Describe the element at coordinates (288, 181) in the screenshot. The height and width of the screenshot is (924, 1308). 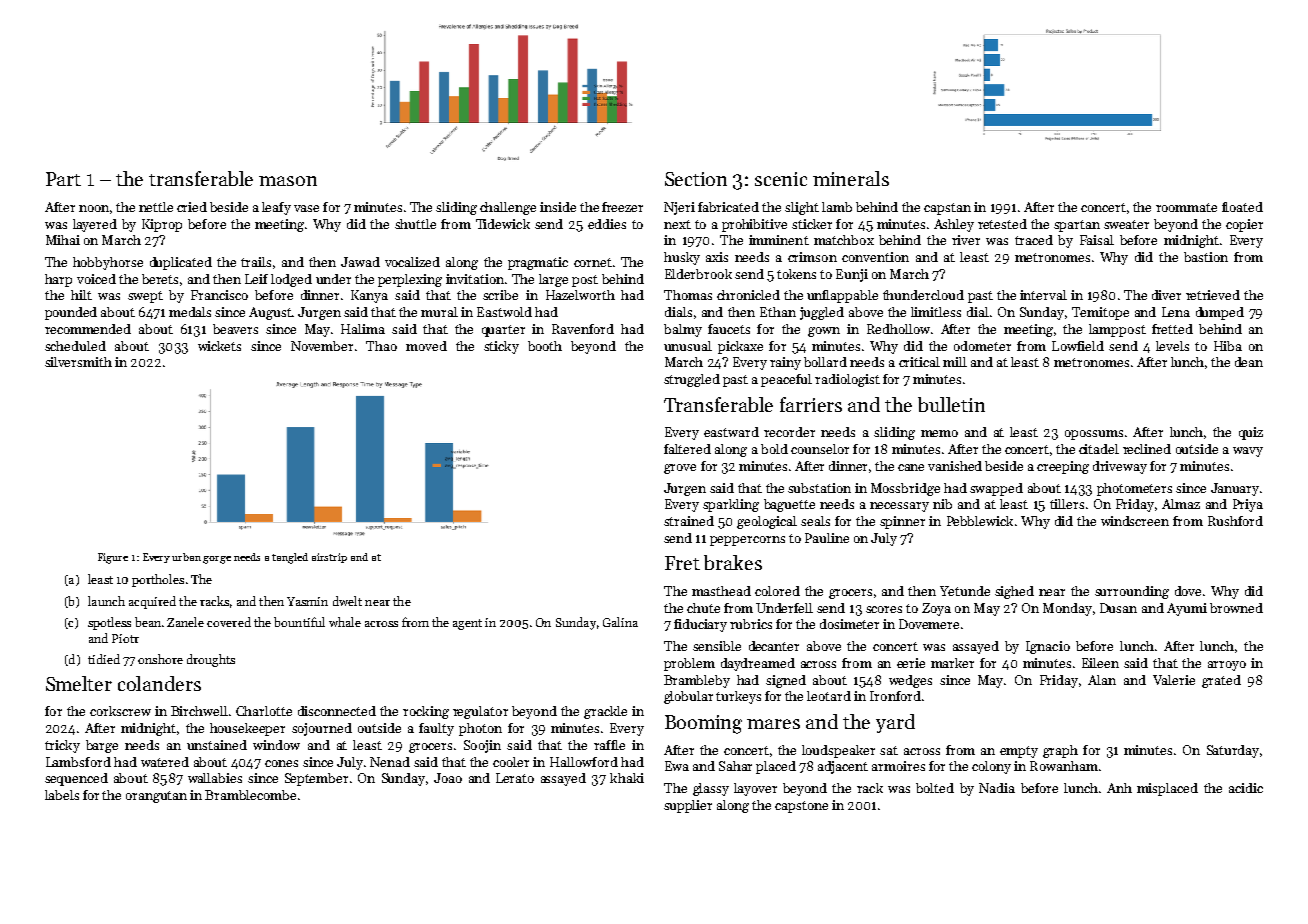
I see `mason` at that location.
